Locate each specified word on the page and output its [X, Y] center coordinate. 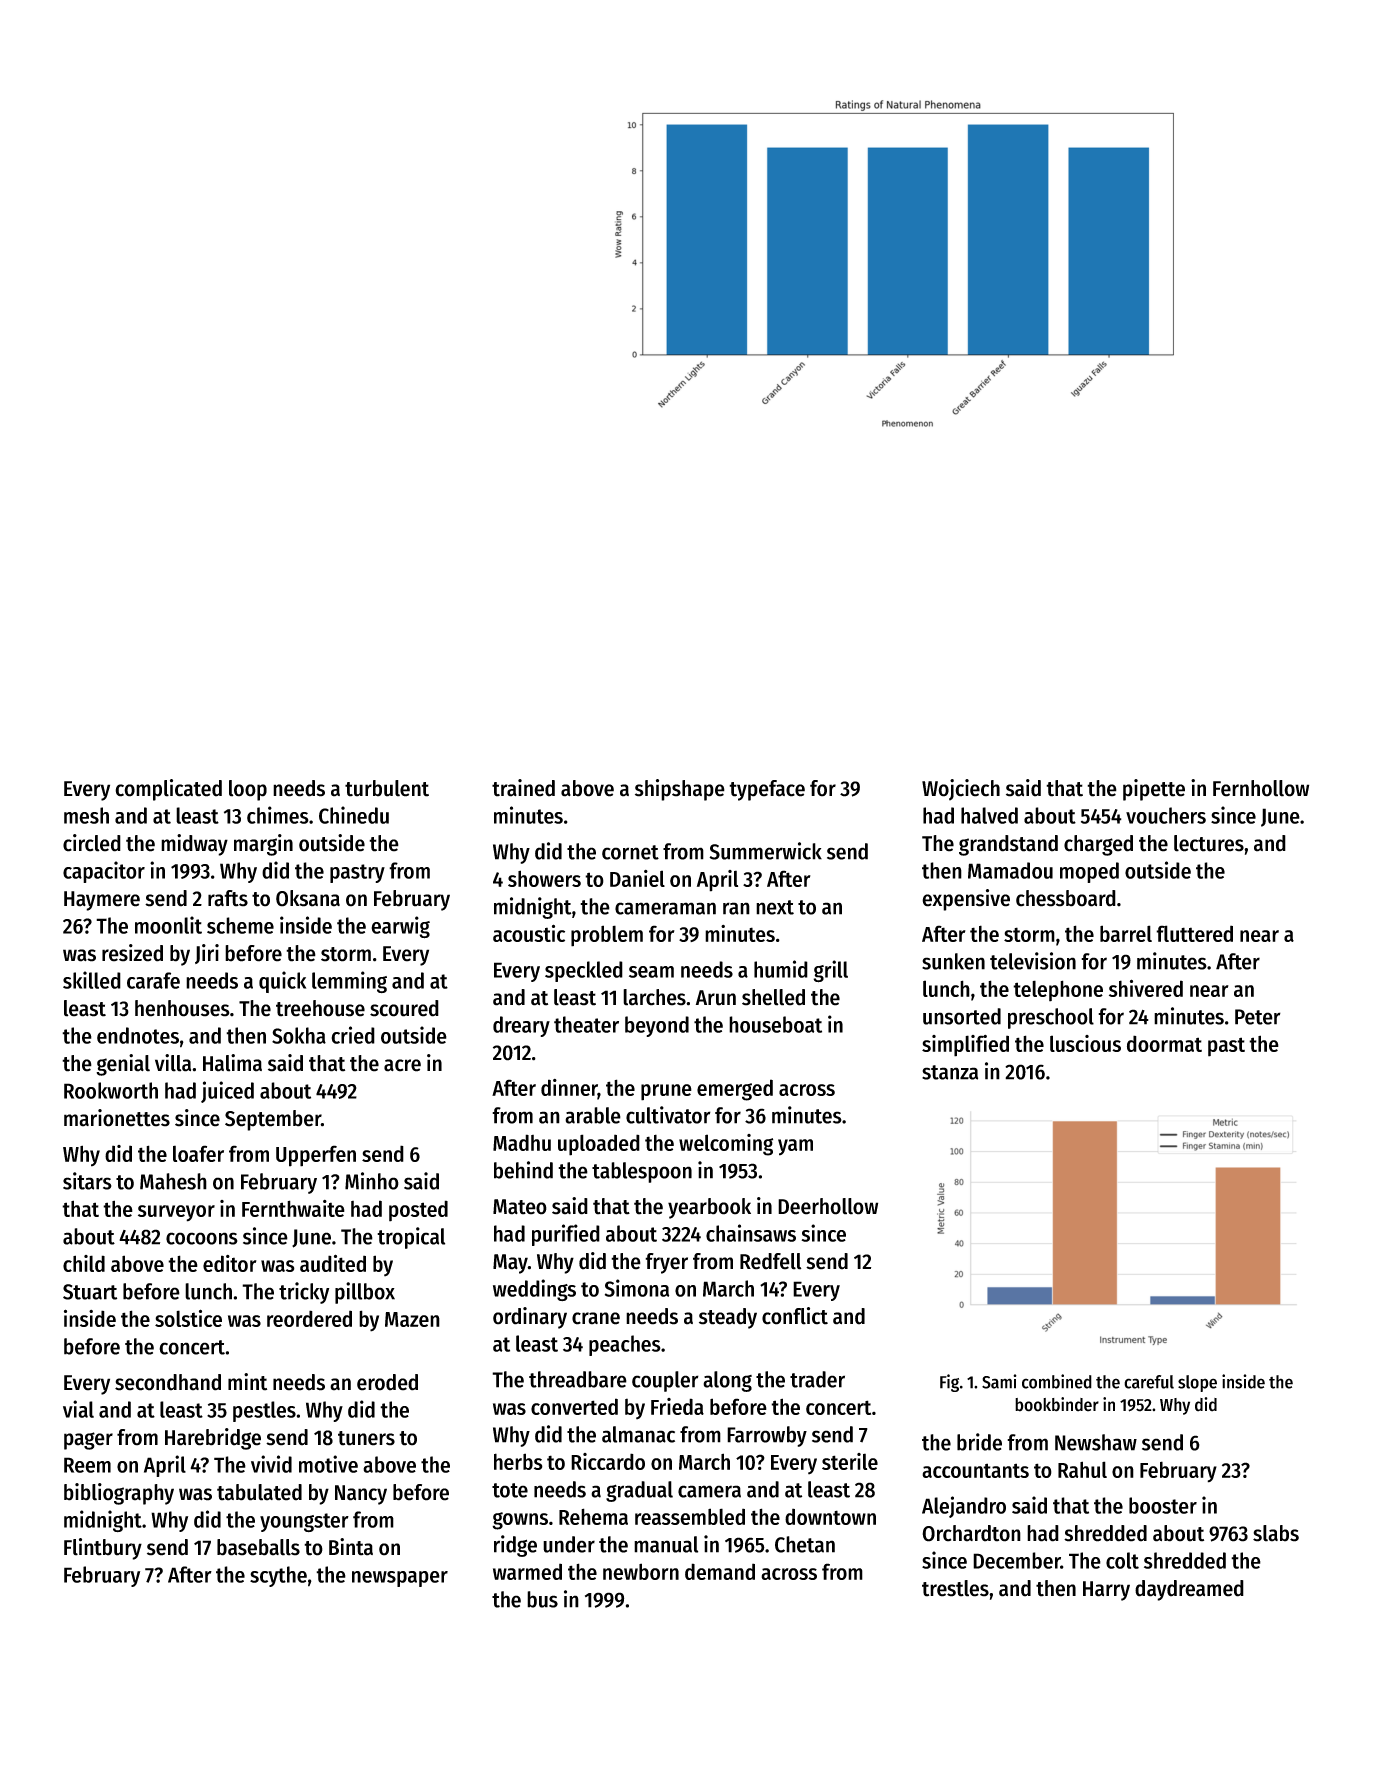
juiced [227, 1092]
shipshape [680, 790]
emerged [735, 1090]
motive [328, 1464]
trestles [955, 1588]
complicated [168, 790]
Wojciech [961, 790]
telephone [1058, 991]
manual [666, 1544]
